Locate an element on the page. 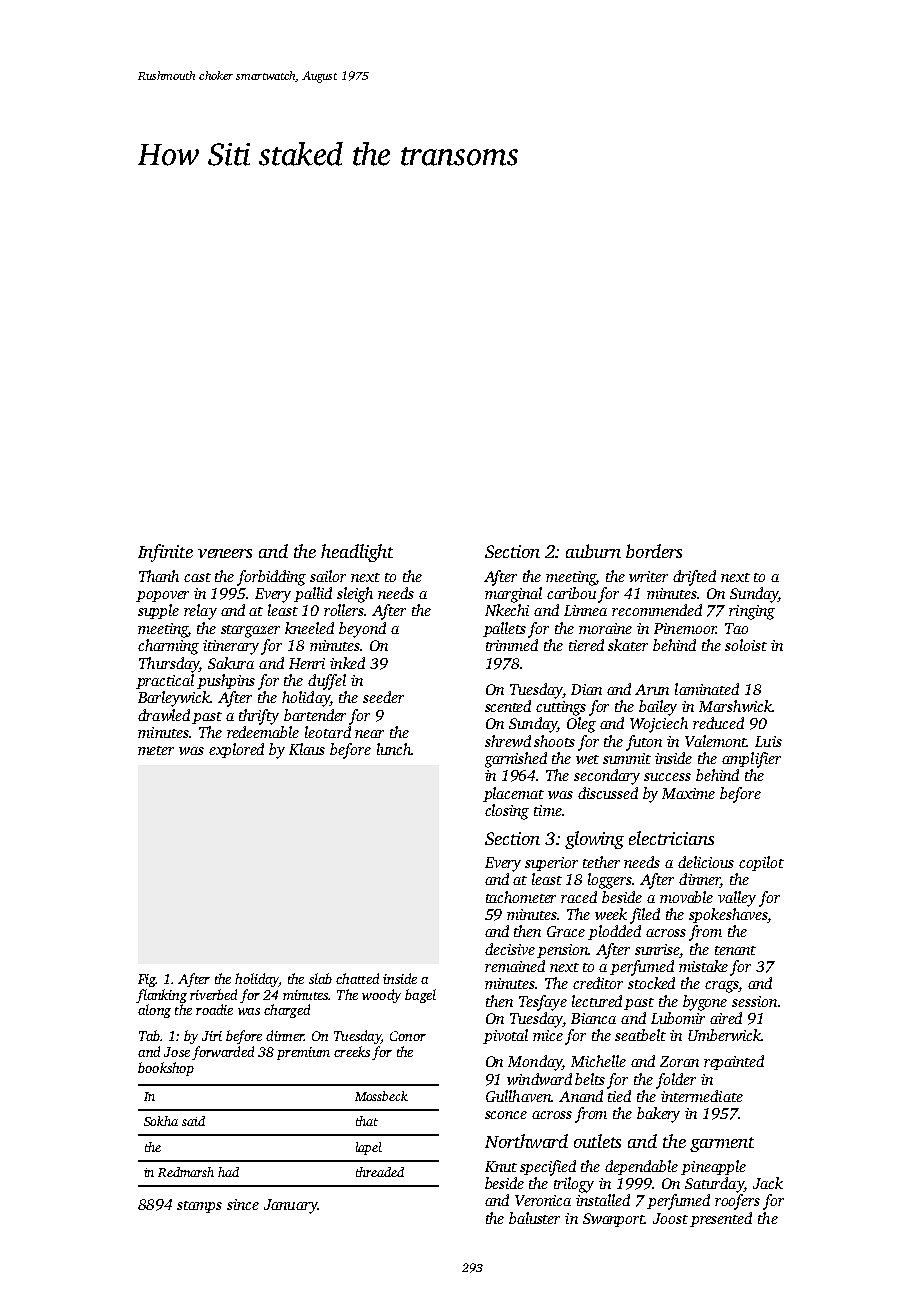 The height and width of the image is (1314, 924). baluster is located at coordinates (534, 1218).
